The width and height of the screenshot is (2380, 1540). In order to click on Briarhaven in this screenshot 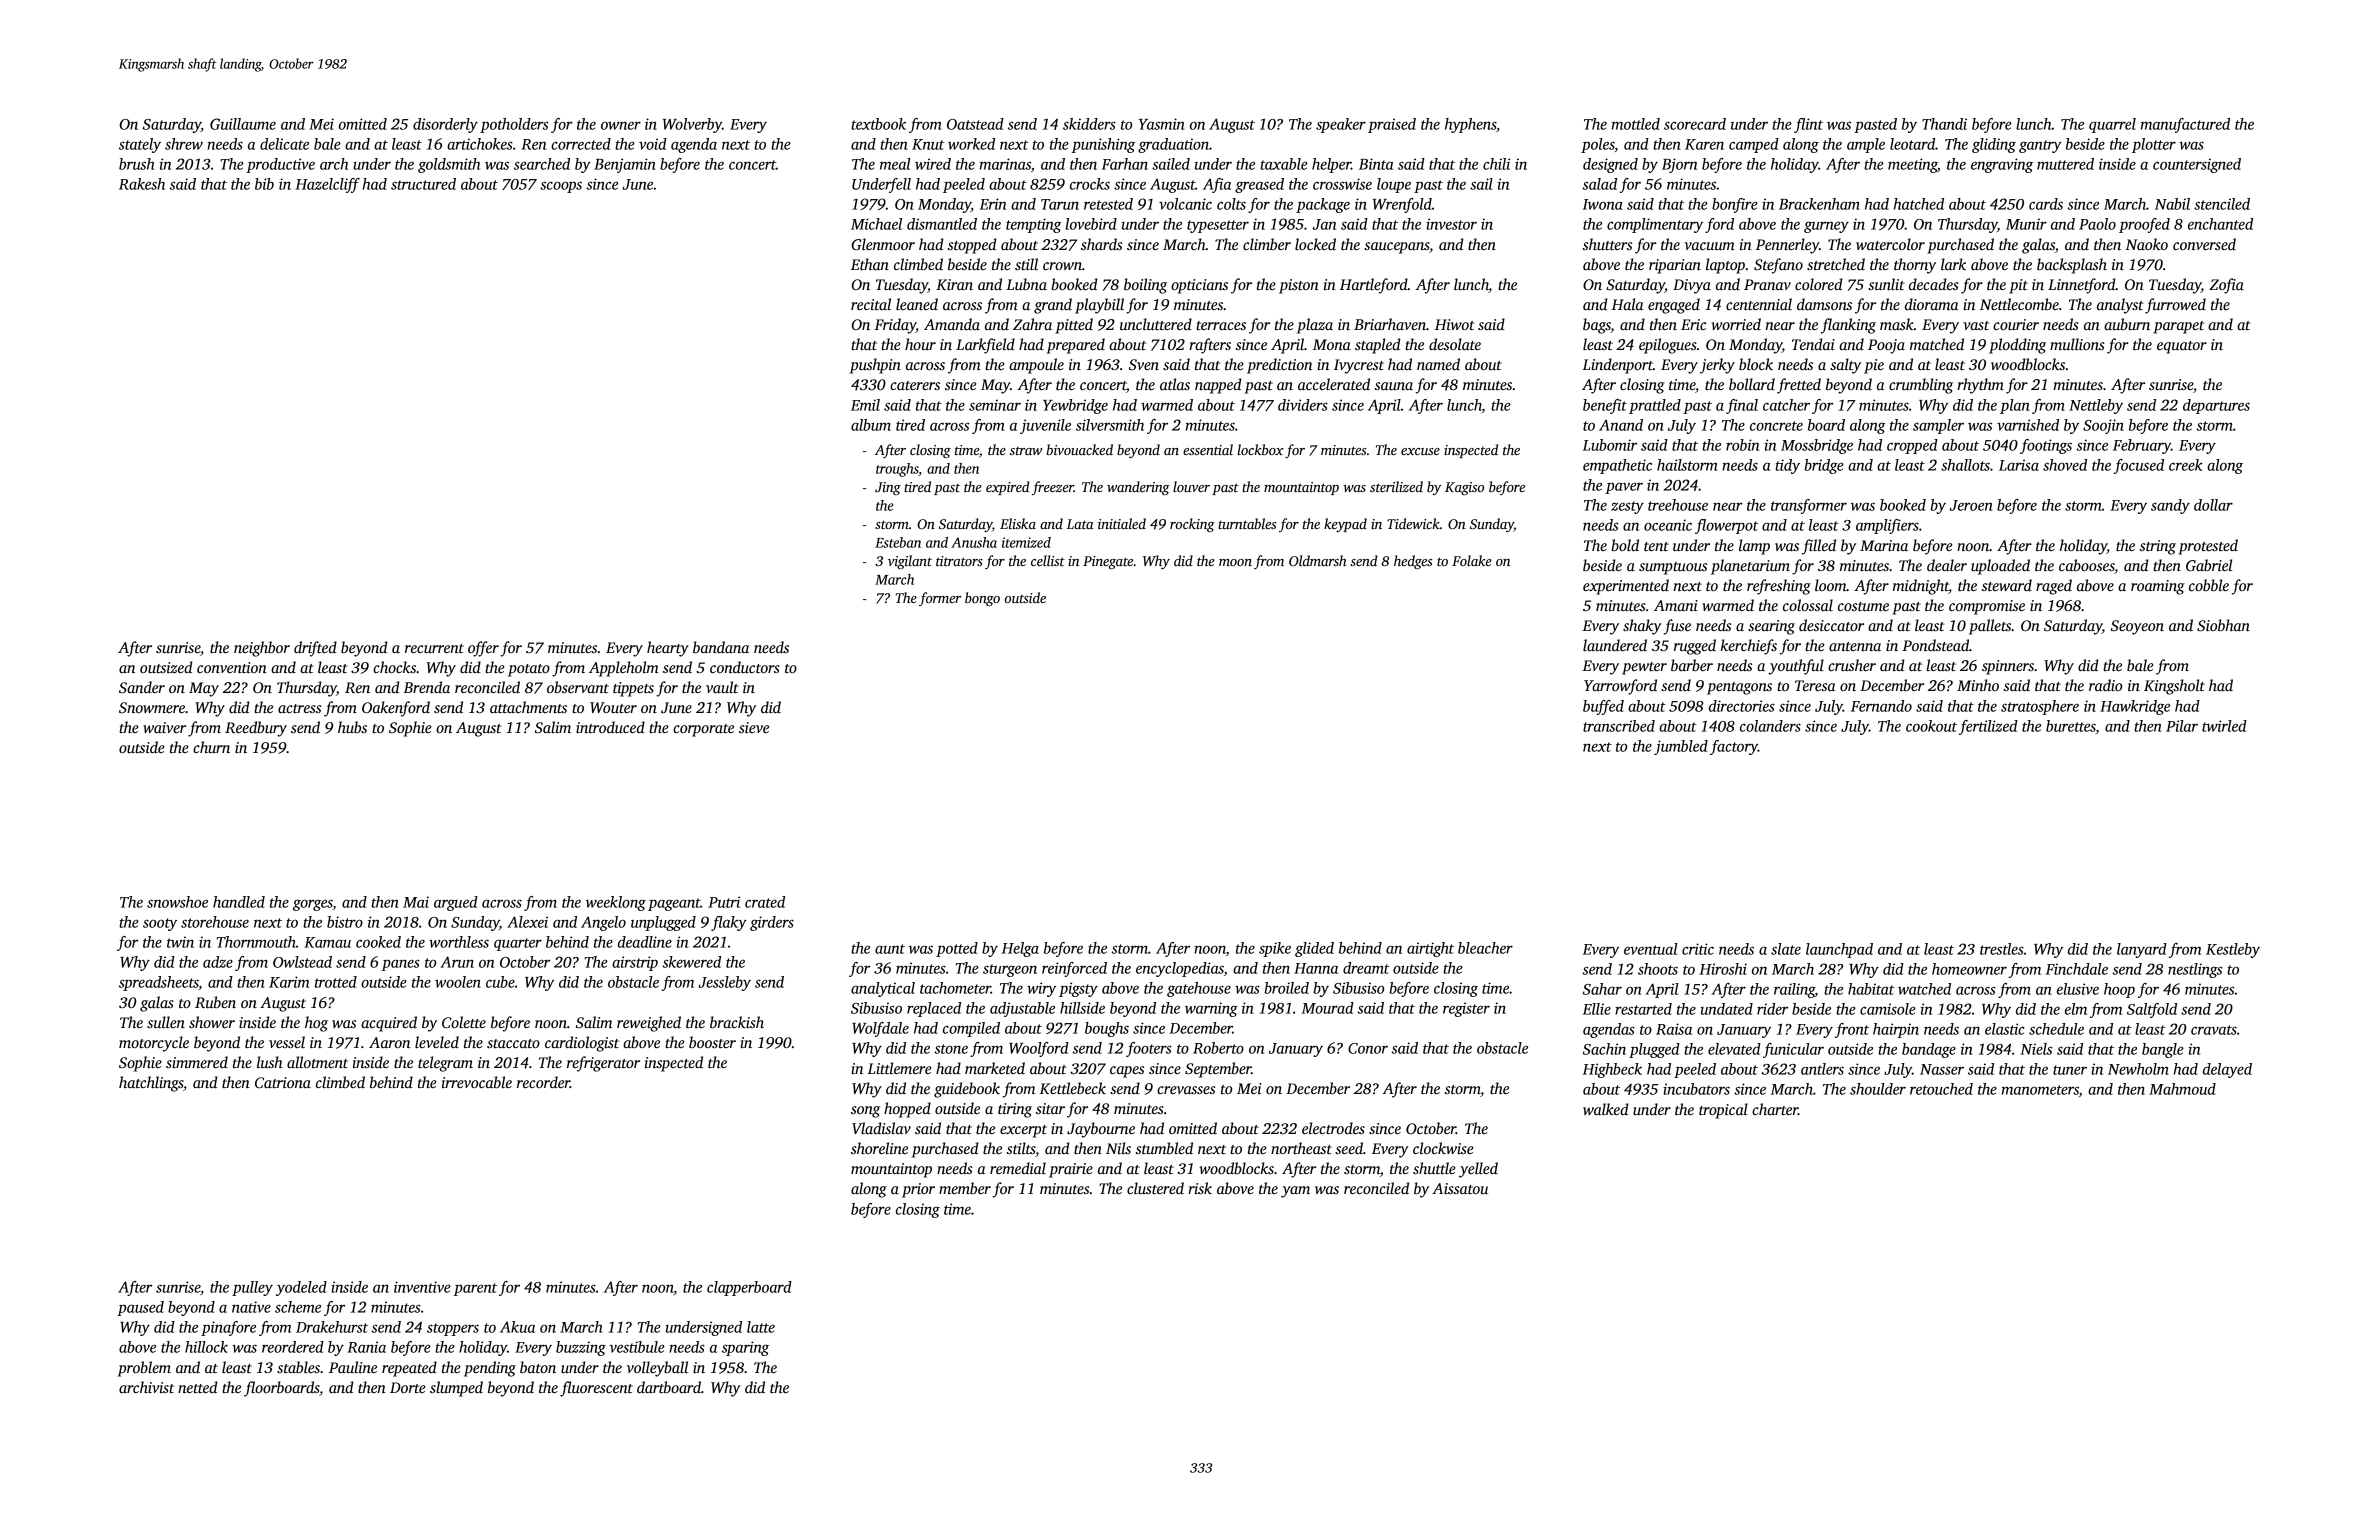, I will do `click(1390, 324)`.
